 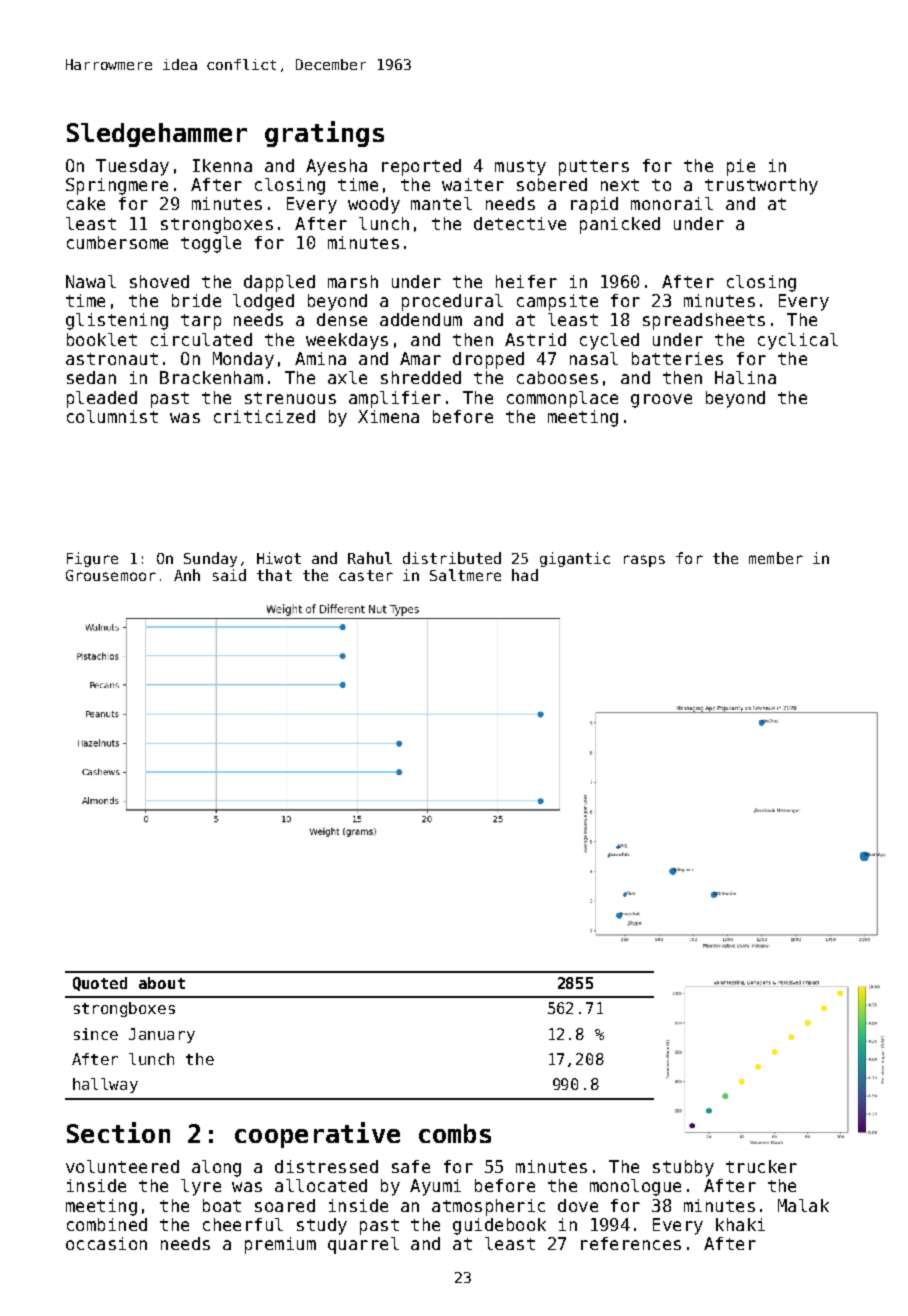 What do you see at coordinates (672, 203) in the screenshot?
I see `monorail` at bounding box center [672, 203].
